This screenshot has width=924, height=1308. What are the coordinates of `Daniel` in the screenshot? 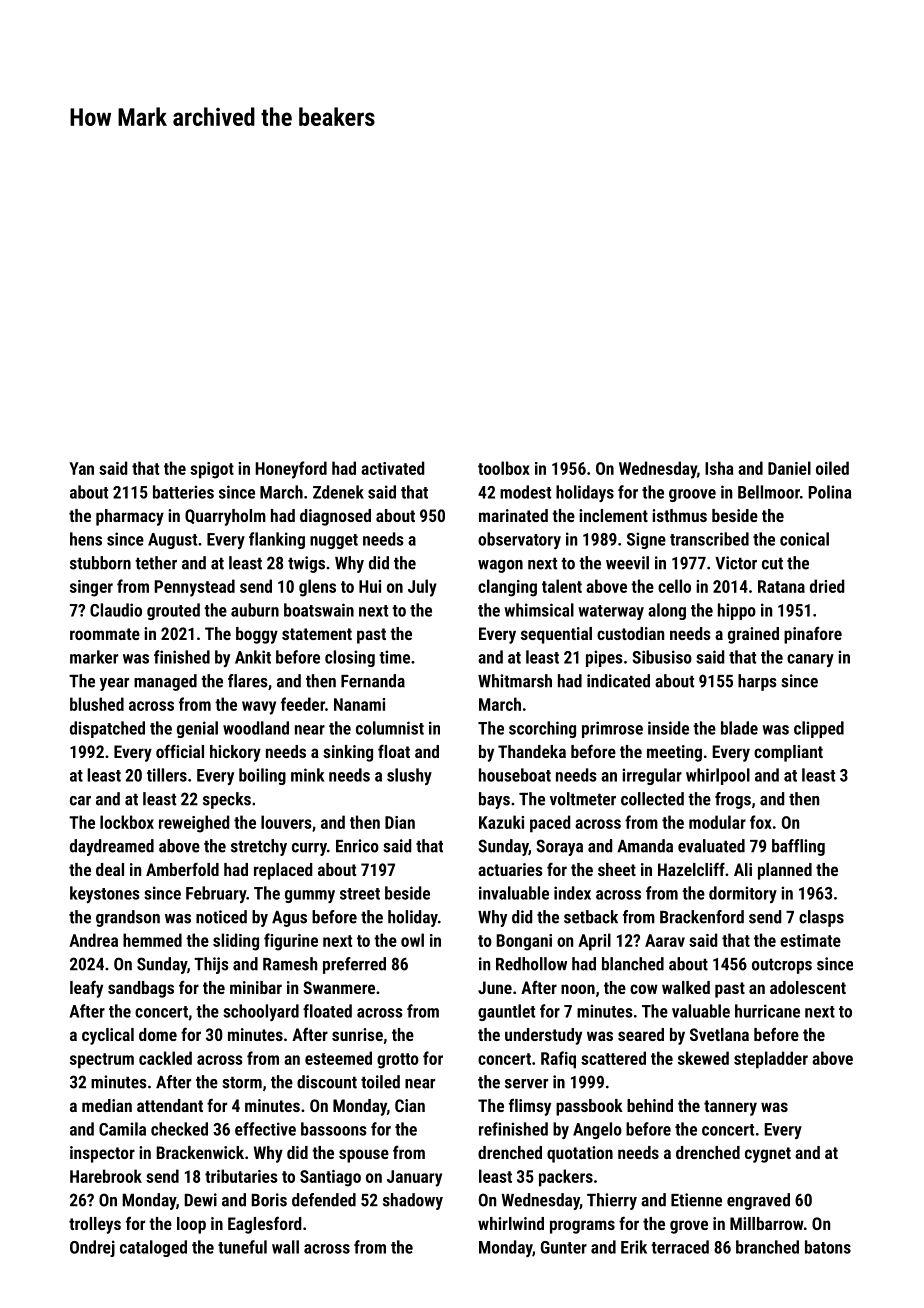 It's located at (789, 468).
